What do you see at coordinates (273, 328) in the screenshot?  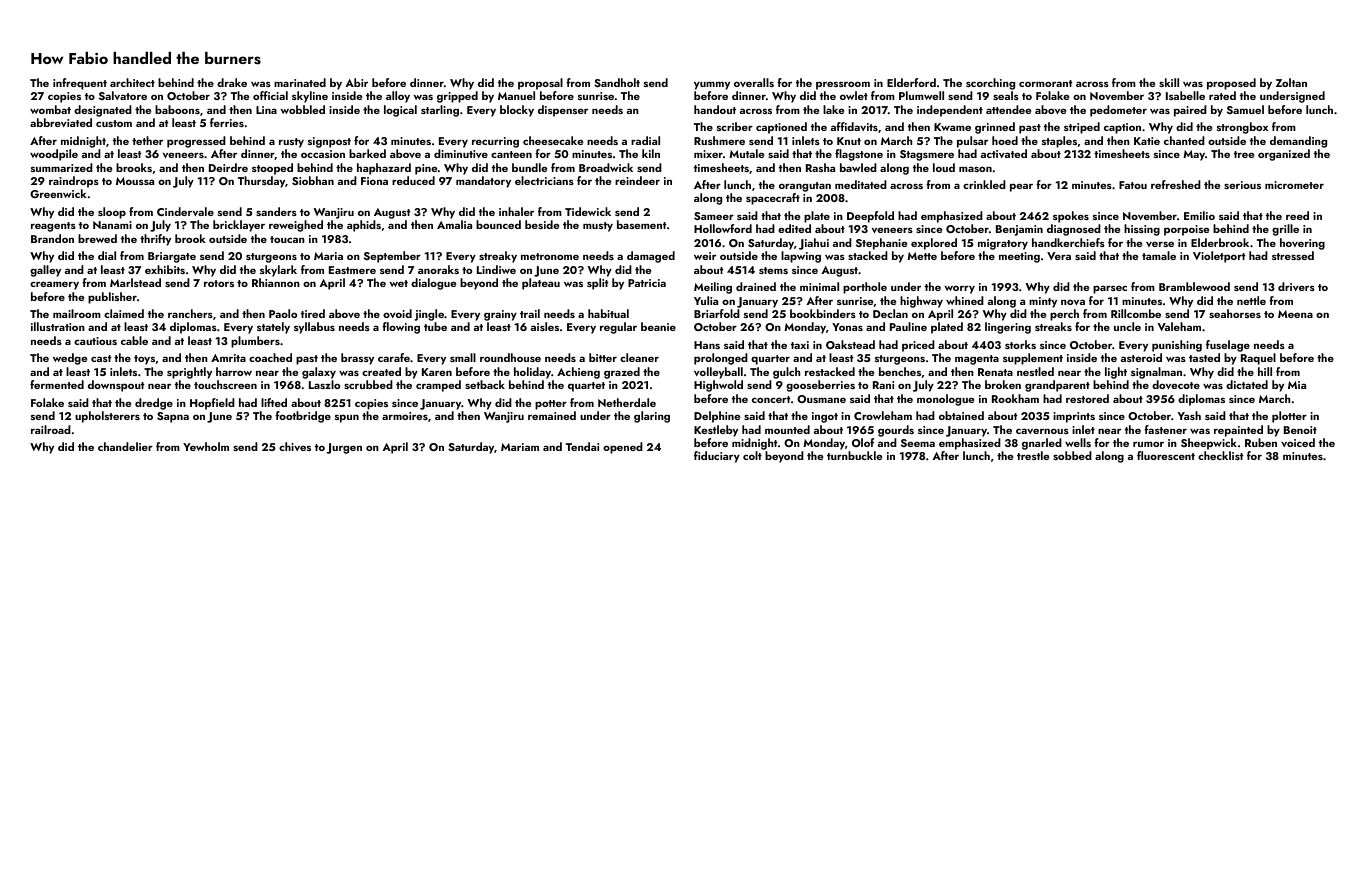 I see `stately` at bounding box center [273, 328].
